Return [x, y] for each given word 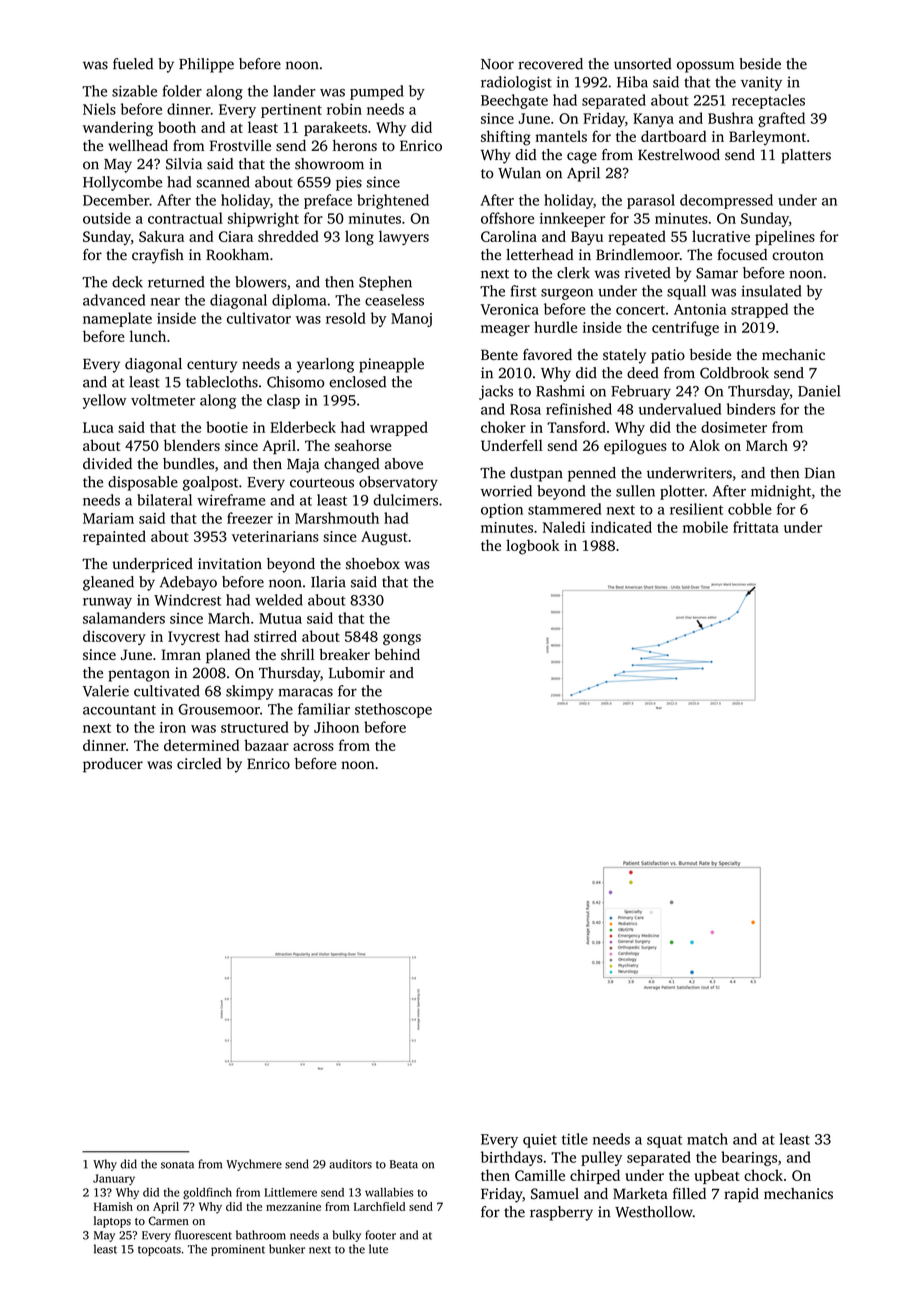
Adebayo [188, 583]
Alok [704, 445]
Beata [404, 1164]
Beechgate [514, 101]
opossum [705, 67]
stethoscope [393, 710]
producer [113, 765]
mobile [705, 527]
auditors [350, 1164]
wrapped [399, 428]
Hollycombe [122, 183]
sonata [177, 1165]
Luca [98, 427]
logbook [532, 547]
